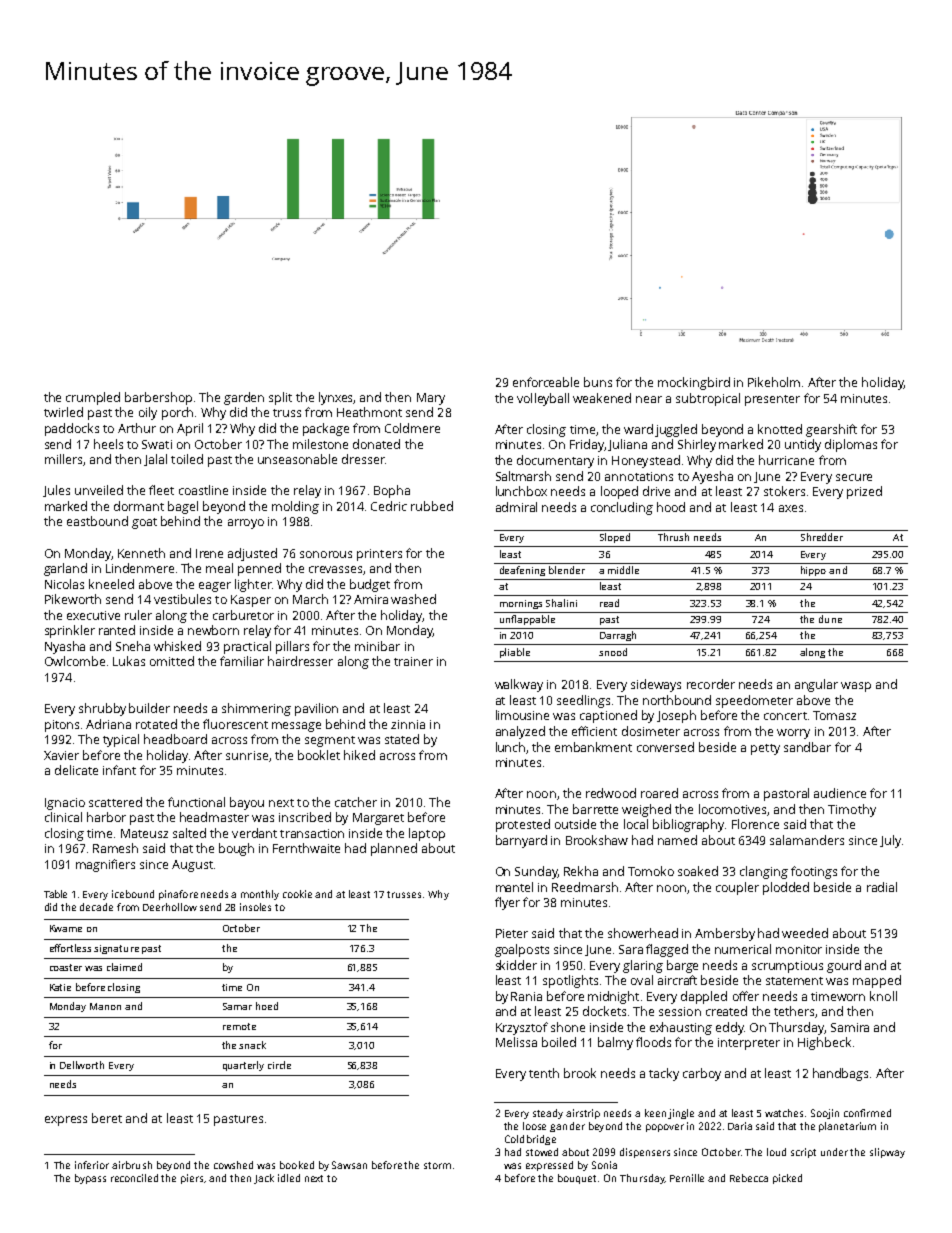  What do you see at coordinates (82, 1065) in the document?
I see `Dellworth` at bounding box center [82, 1065].
